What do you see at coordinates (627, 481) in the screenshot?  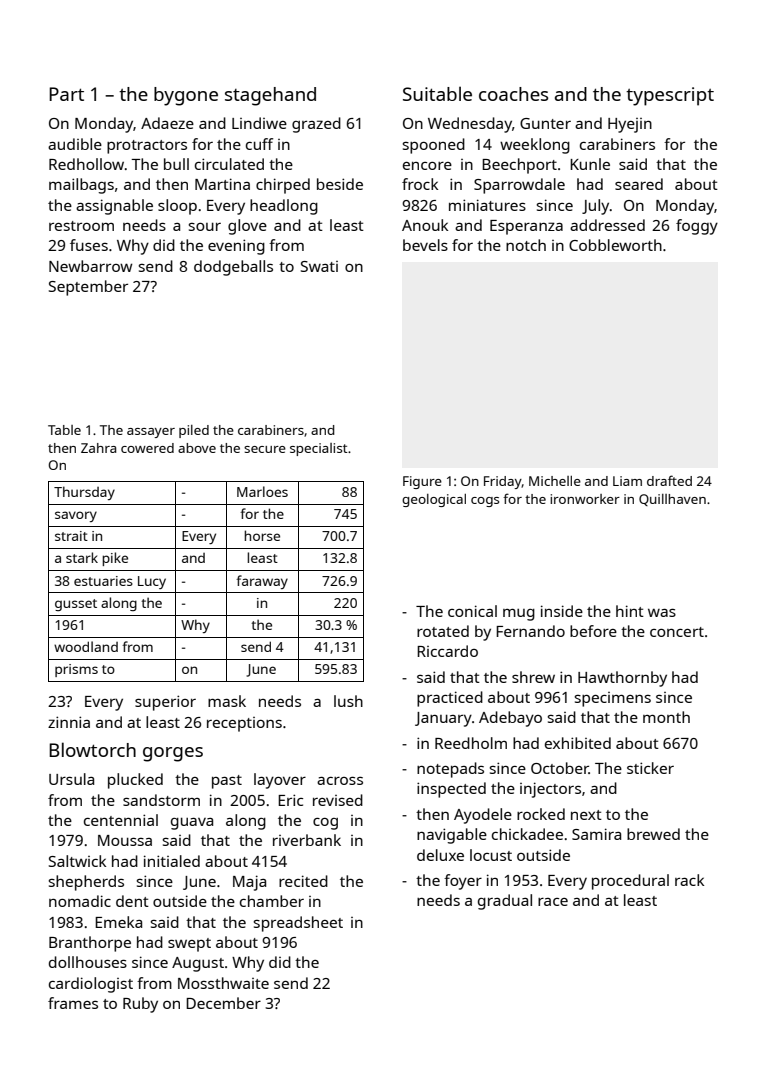 I see `Liam` at bounding box center [627, 481].
